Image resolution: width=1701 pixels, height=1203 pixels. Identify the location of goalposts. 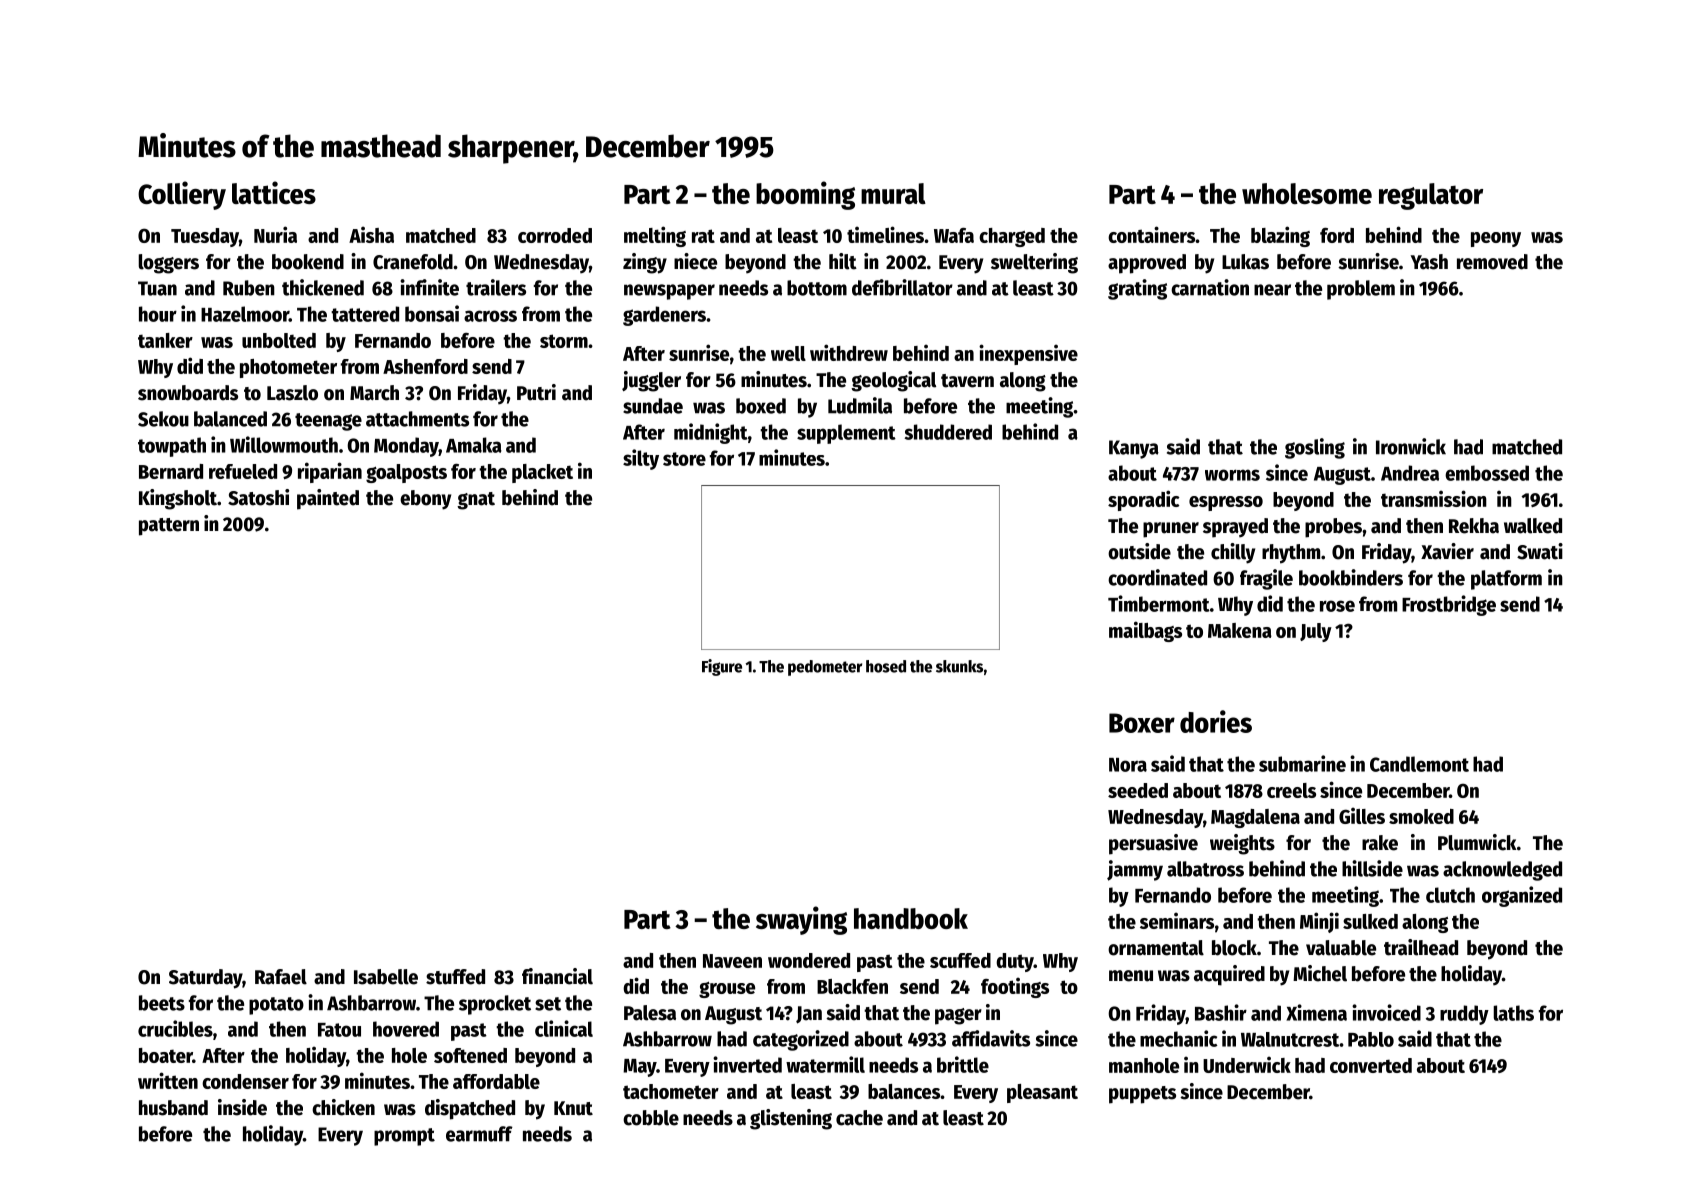
(406, 473).
